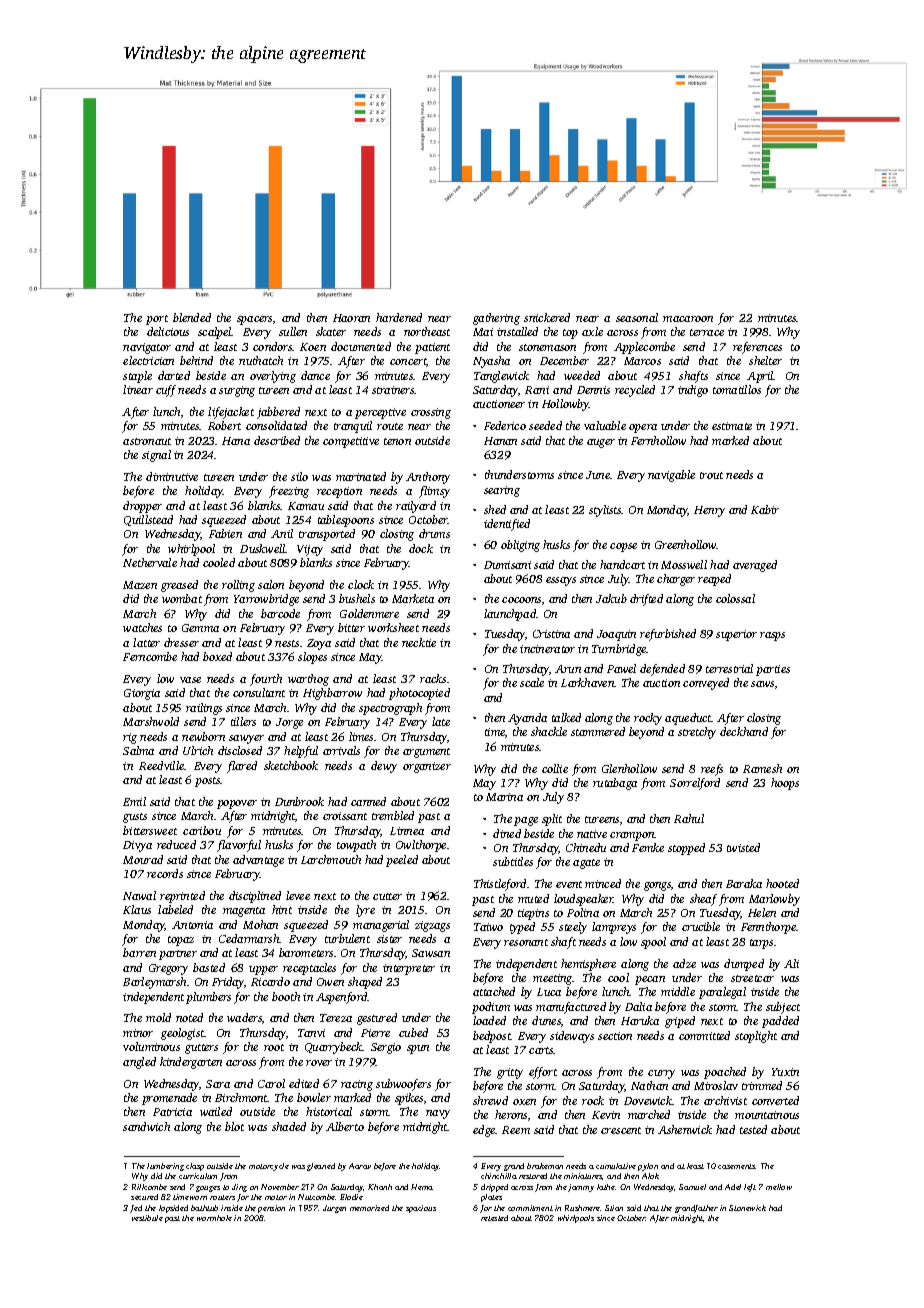 The image size is (924, 1308). What do you see at coordinates (214, 1218) in the image?
I see `wormhole` at bounding box center [214, 1218].
